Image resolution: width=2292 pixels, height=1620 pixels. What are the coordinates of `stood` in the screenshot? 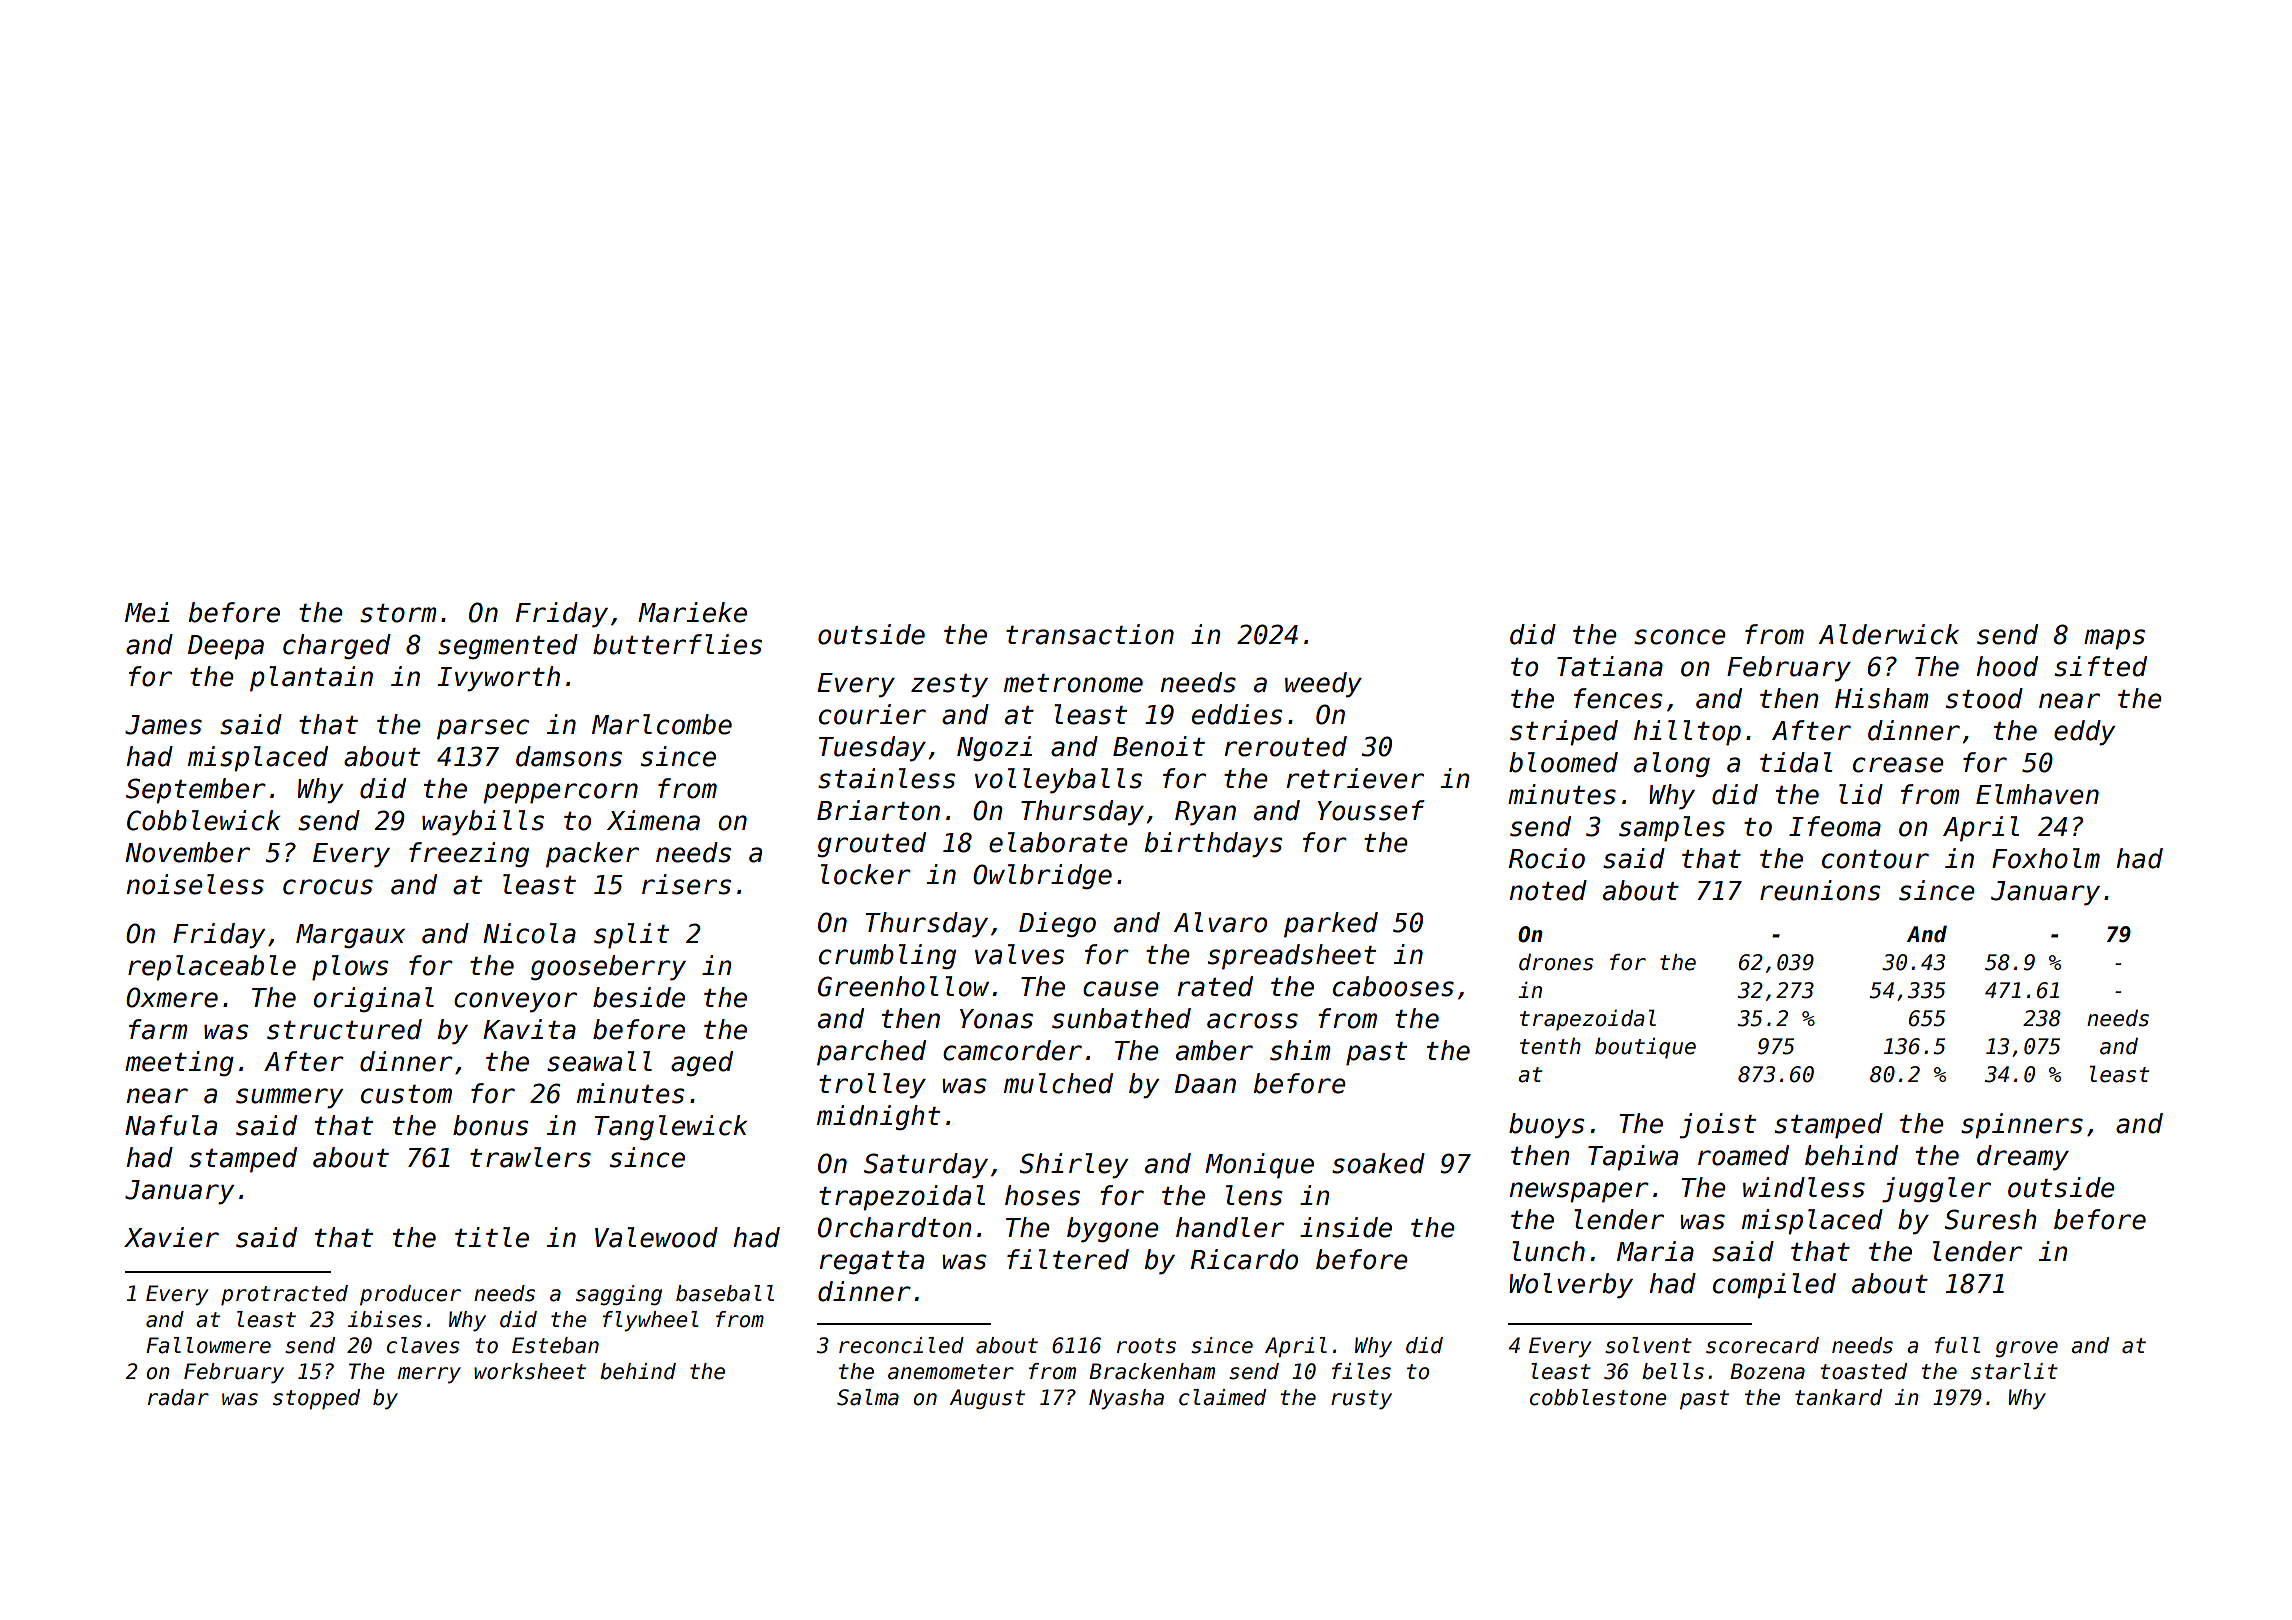 It's located at (1984, 698).
